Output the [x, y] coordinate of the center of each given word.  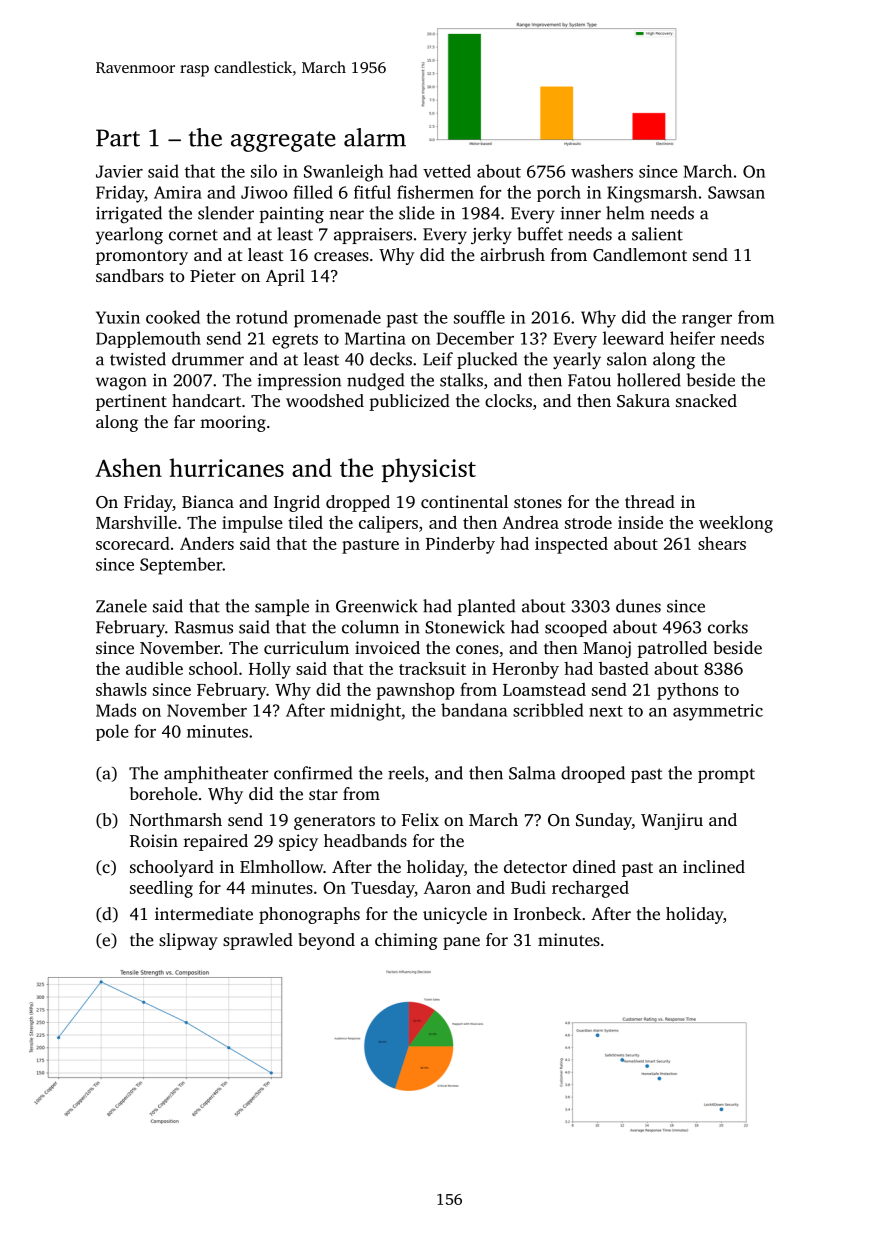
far [184, 421]
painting [292, 215]
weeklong [736, 524]
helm [625, 213]
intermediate [204, 913]
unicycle [455, 915]
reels [406, 773]
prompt [726, 775]
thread [650, 501]
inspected [571, 545]
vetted [447, 171]
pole [112, 732]
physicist [429, 470]
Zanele [121, 606]
